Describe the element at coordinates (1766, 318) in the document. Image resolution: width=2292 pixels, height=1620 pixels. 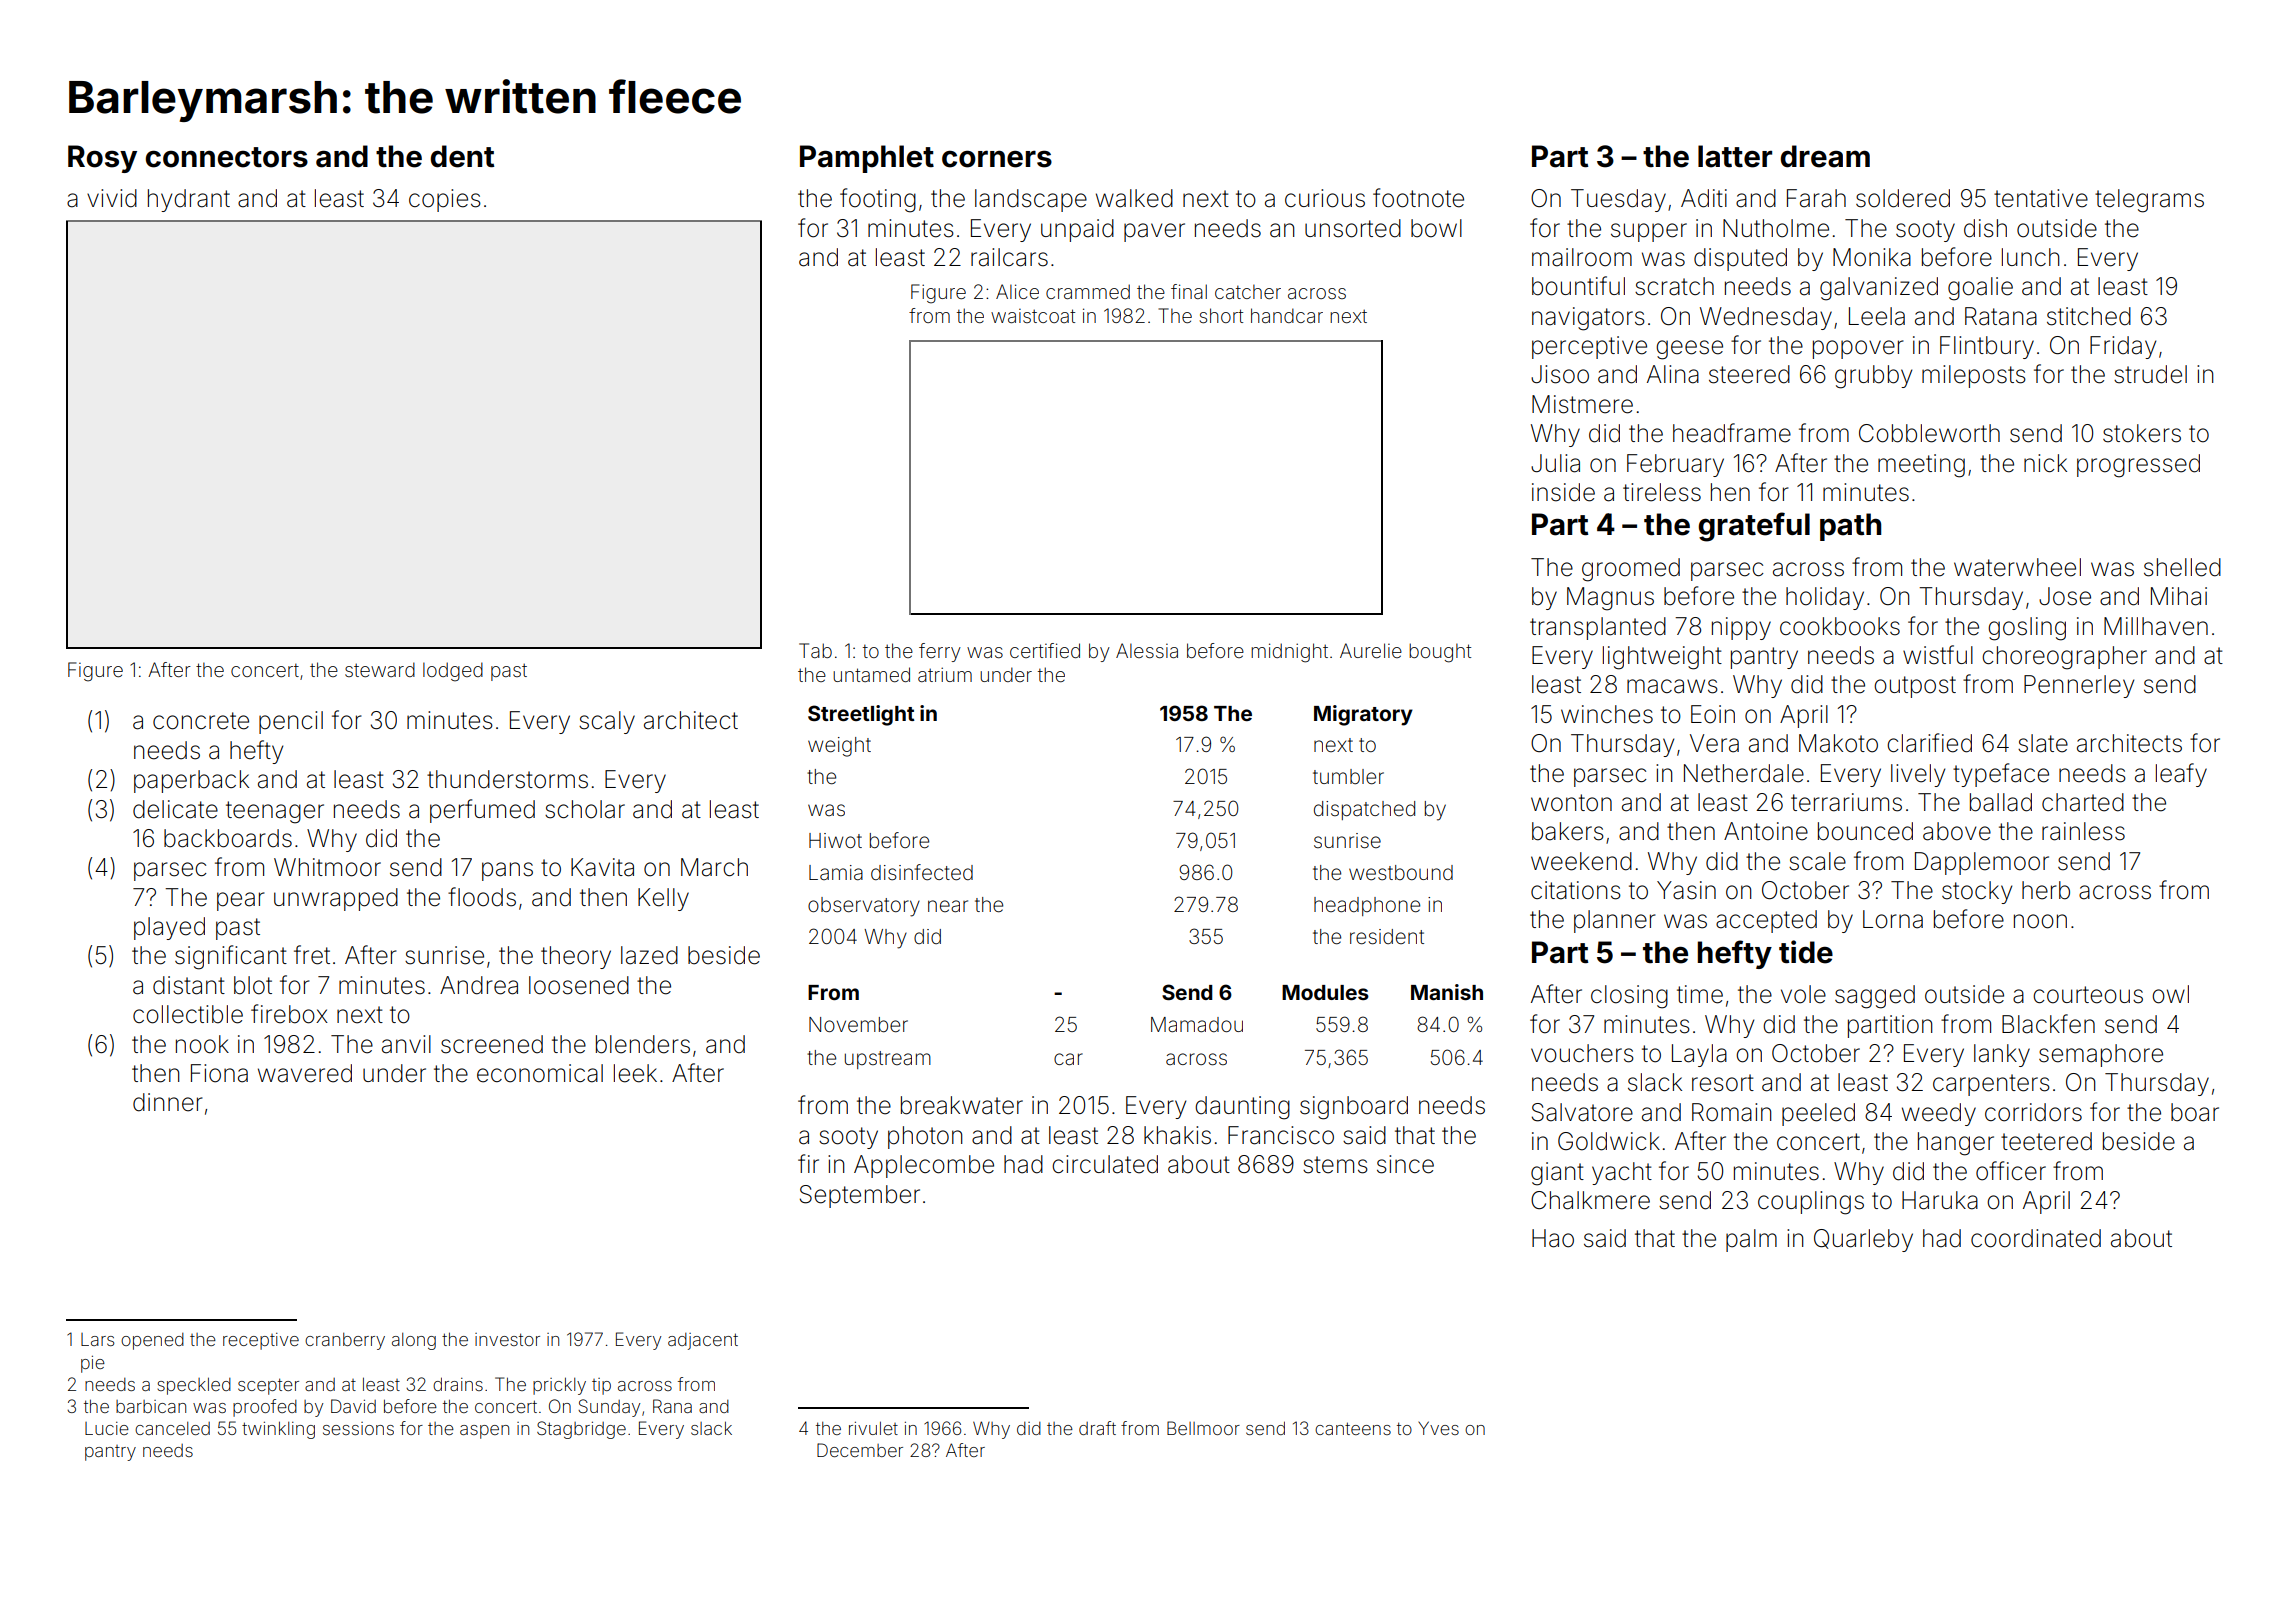
I see `Wednesday` at that location.
